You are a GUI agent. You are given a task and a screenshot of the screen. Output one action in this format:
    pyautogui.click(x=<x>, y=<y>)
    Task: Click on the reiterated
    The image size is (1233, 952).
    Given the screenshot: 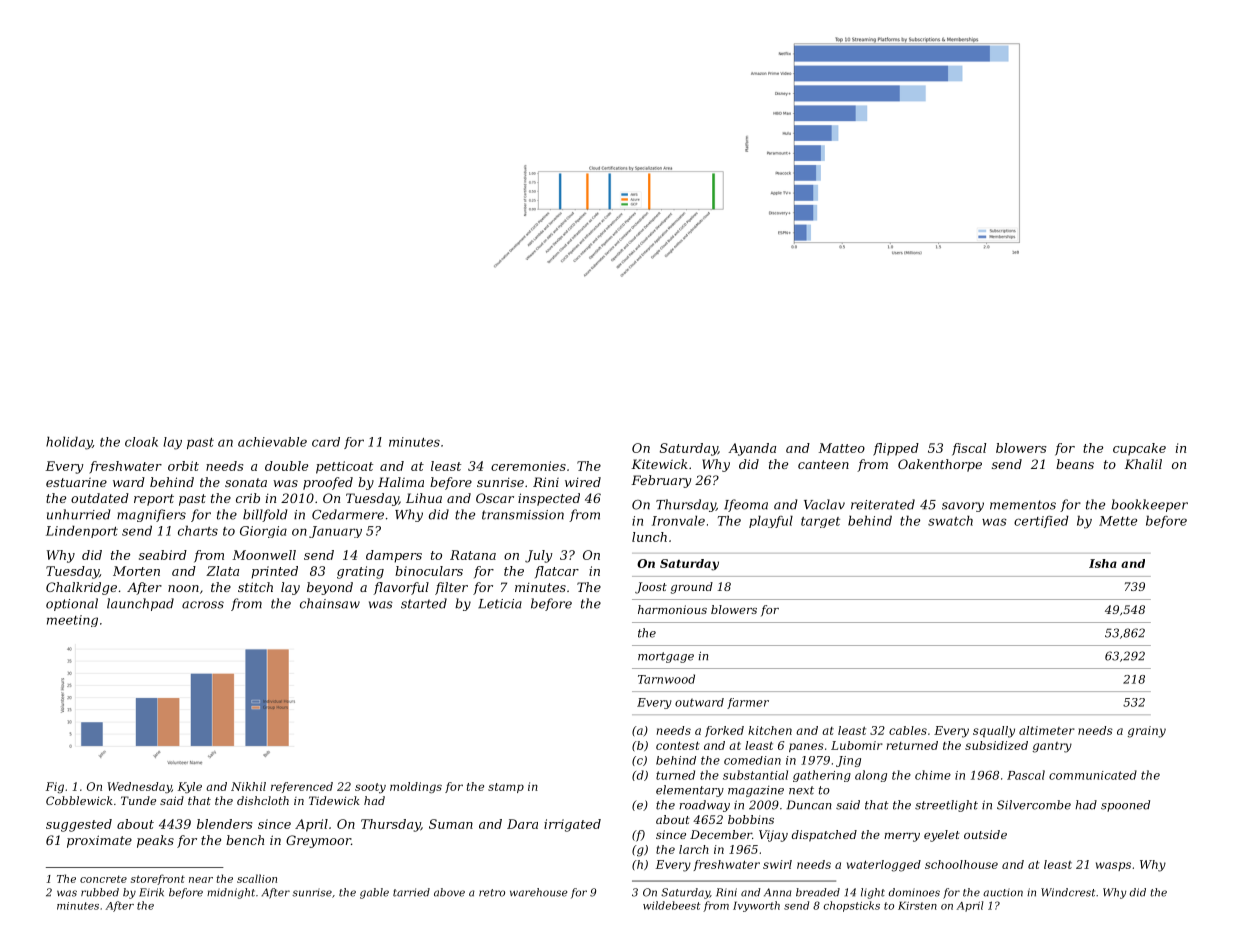 What is the action you would take?
    pyautogui.click(x=883, y=504)
